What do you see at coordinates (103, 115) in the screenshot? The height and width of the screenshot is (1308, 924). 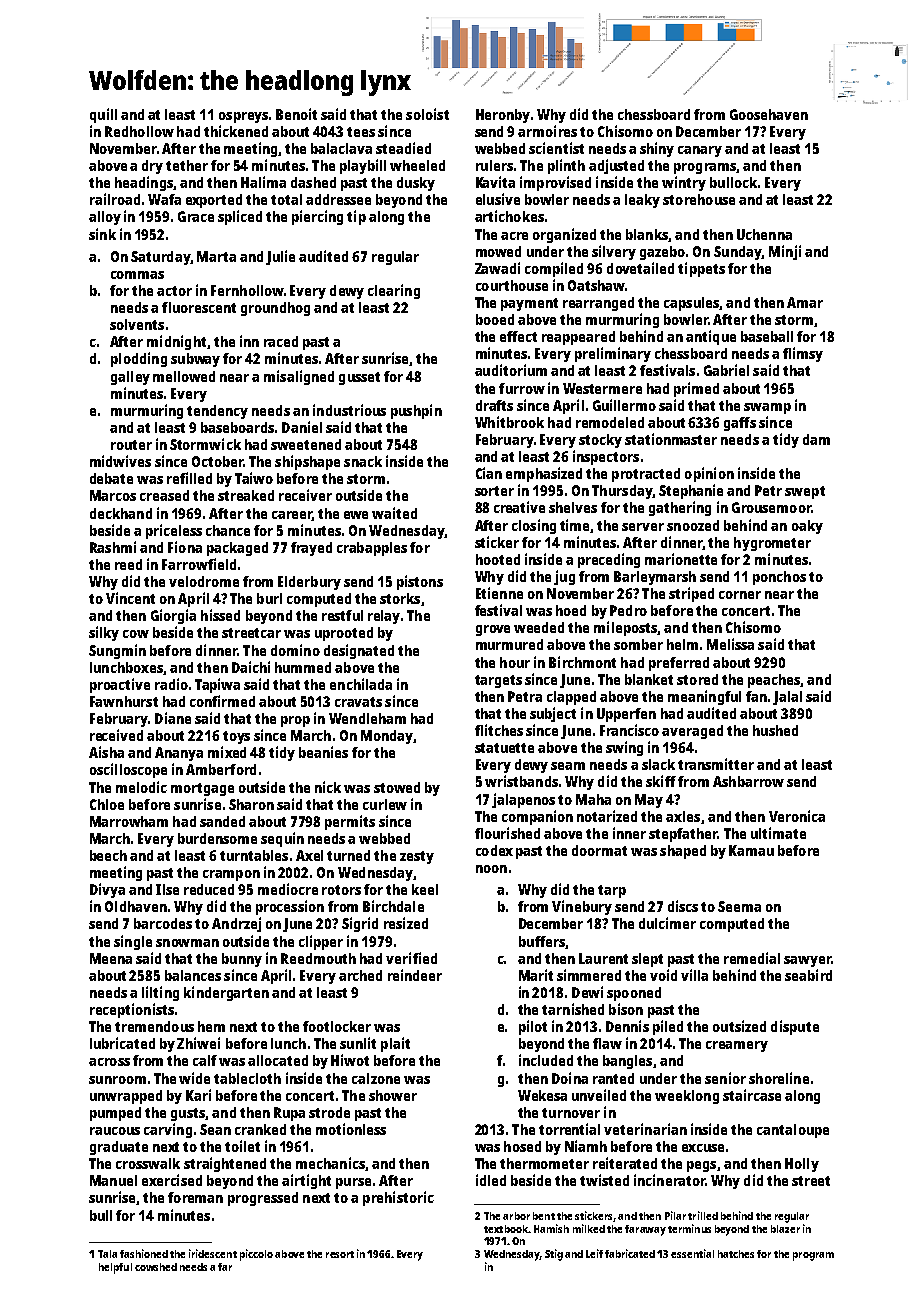 I see `quill` at bounding box center [103, 115].
